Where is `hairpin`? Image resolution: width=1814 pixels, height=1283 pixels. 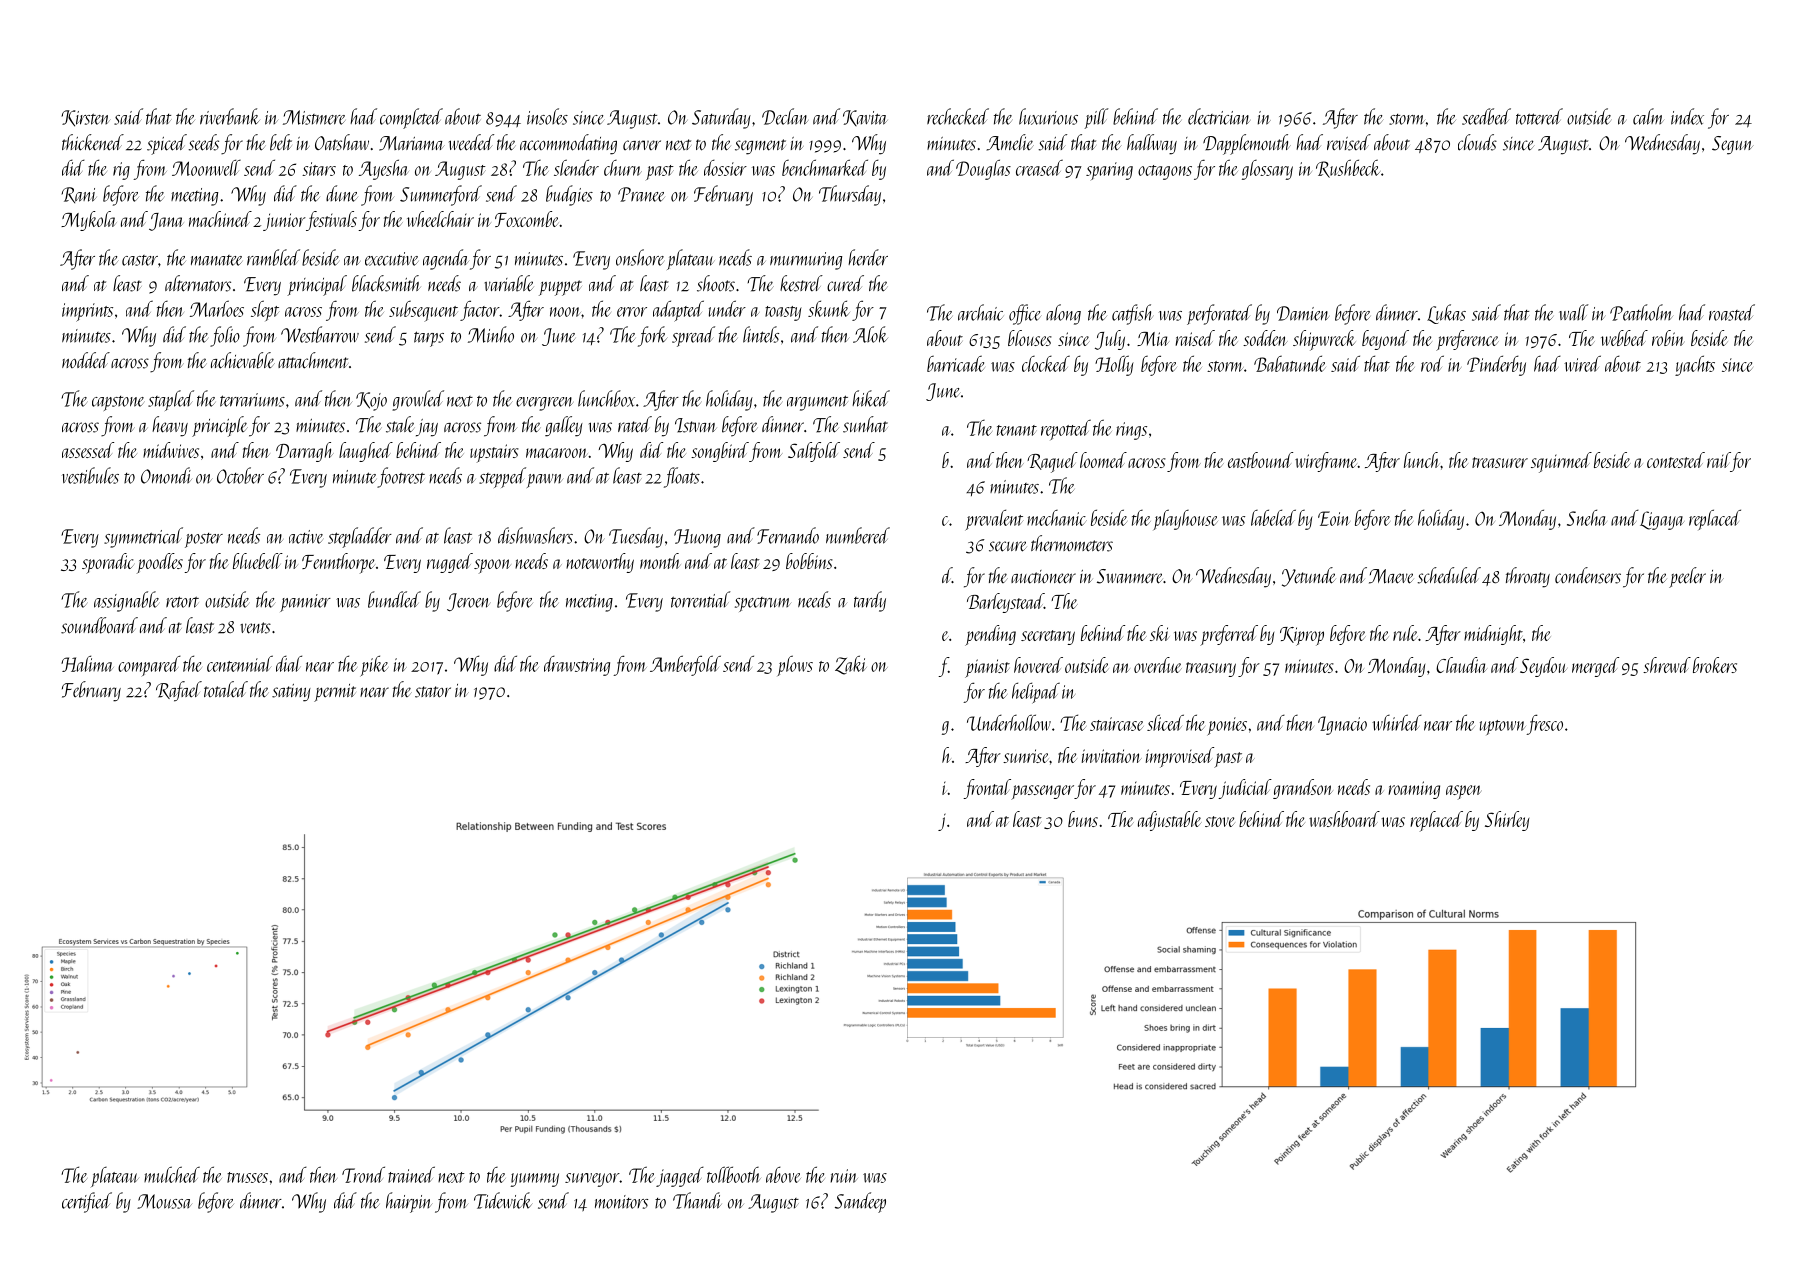 hairpin is located at coordinates (409, 1202).
